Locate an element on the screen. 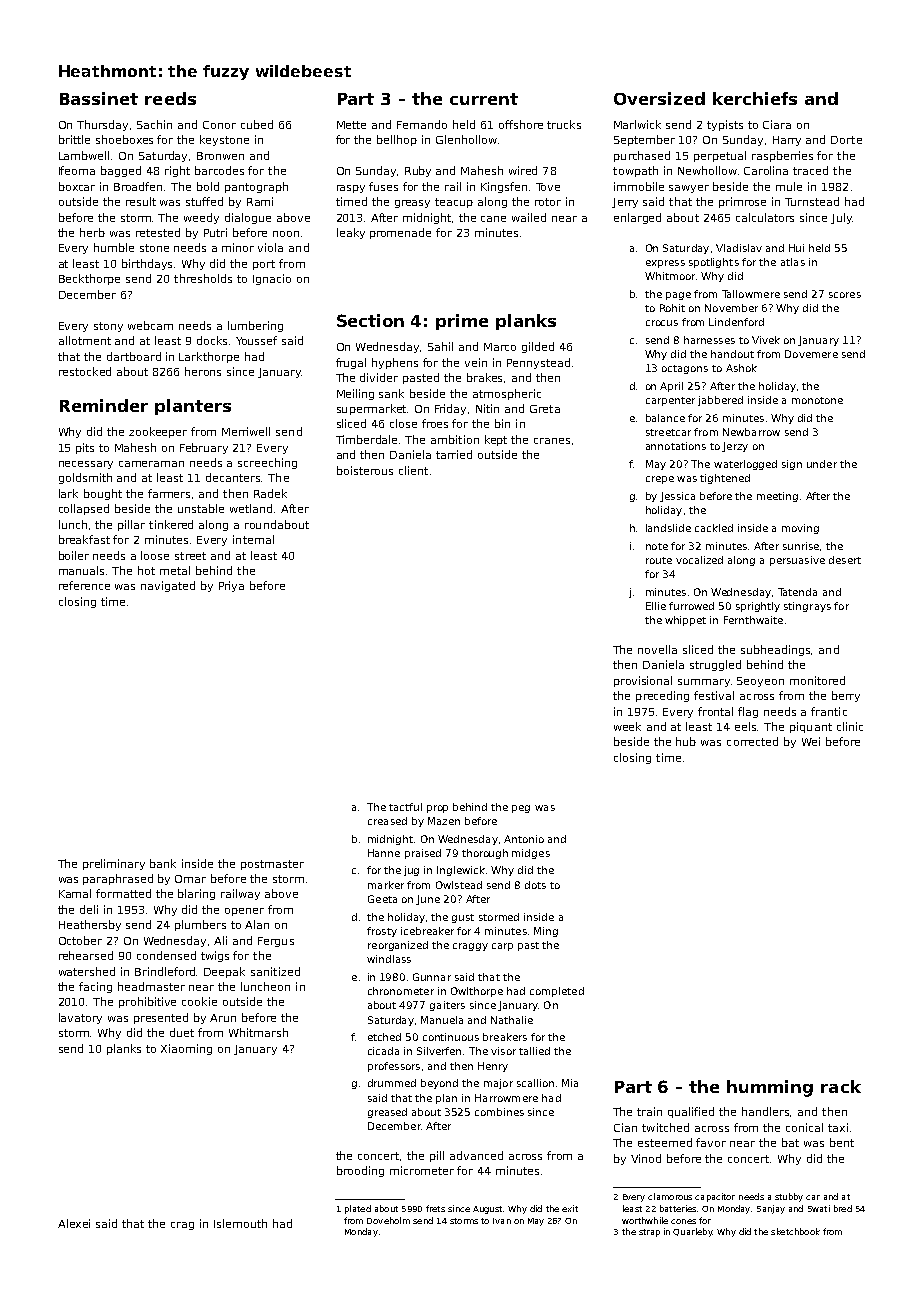 This screenshot has height=1308, width=924. kerchiefs is located at coordinates (755, 98).
